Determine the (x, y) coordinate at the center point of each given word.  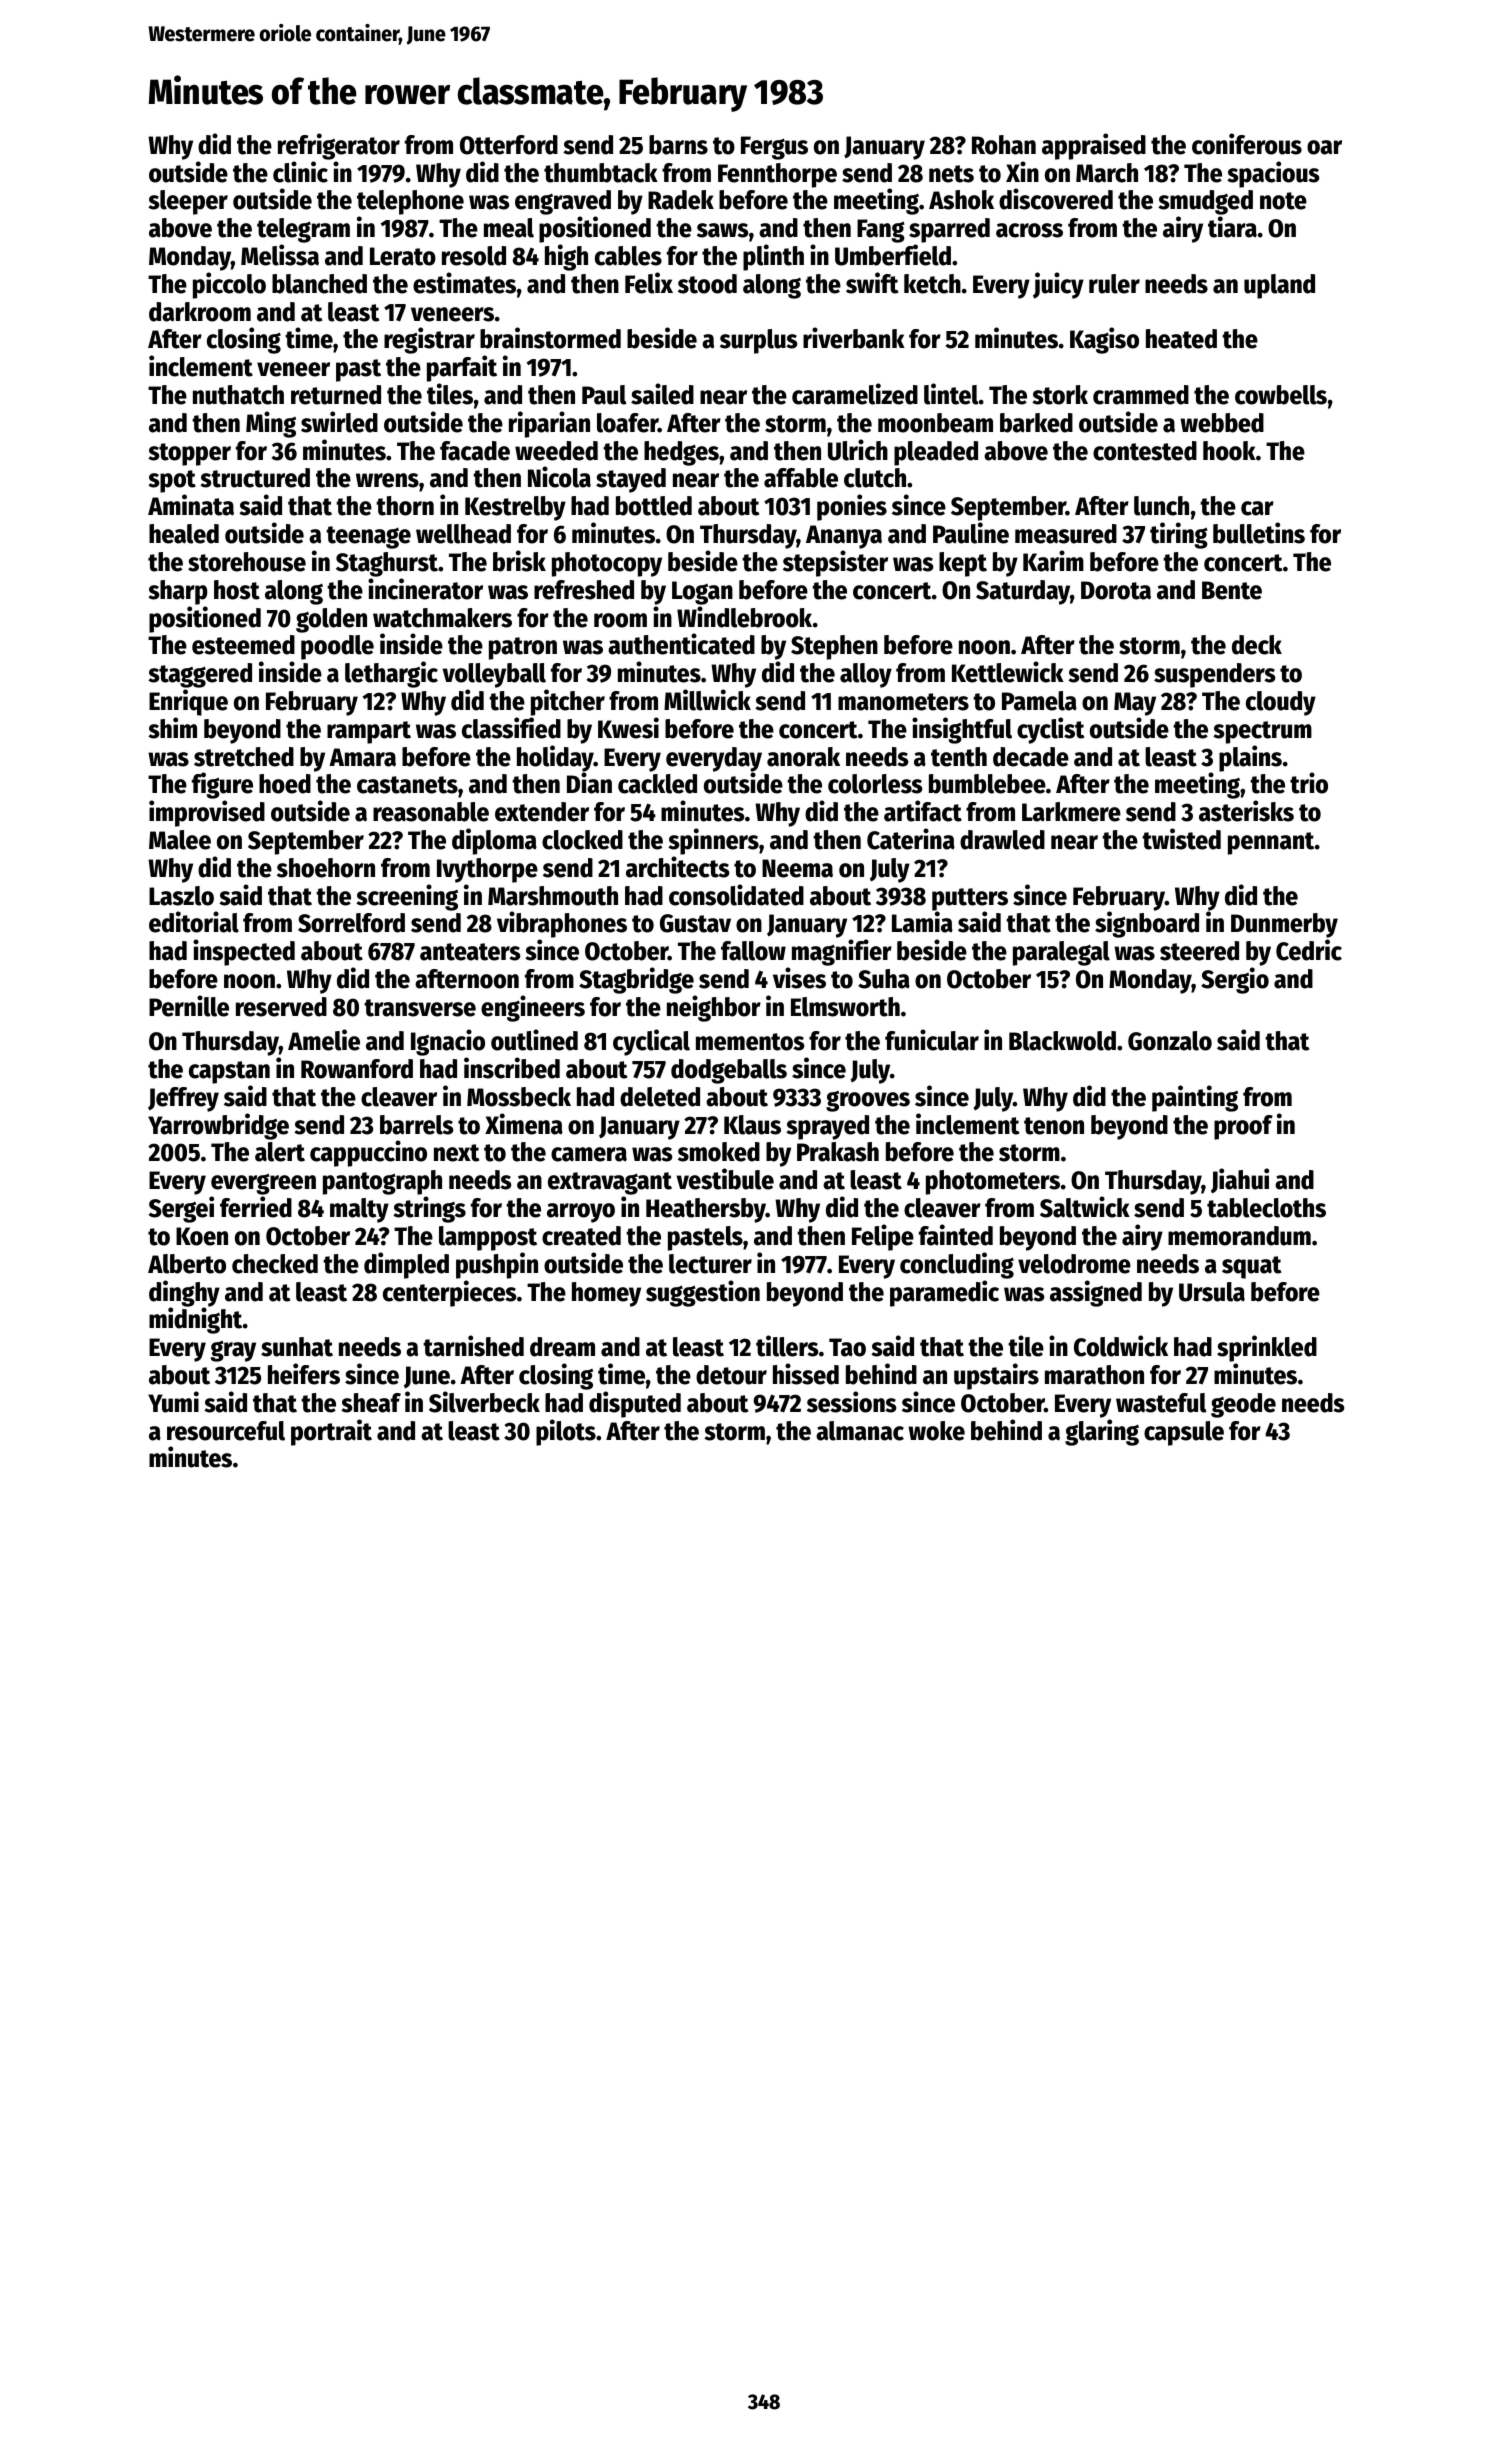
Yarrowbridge (218, 1126)
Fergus (774, 148)
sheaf (371, 1403)
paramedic (944, 1293)
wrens (387, 480)
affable (801, 478)
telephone (410, 202)
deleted (660, 1097)
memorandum (1239, 1236)
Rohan (1004, 145)
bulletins (1259, 533)
